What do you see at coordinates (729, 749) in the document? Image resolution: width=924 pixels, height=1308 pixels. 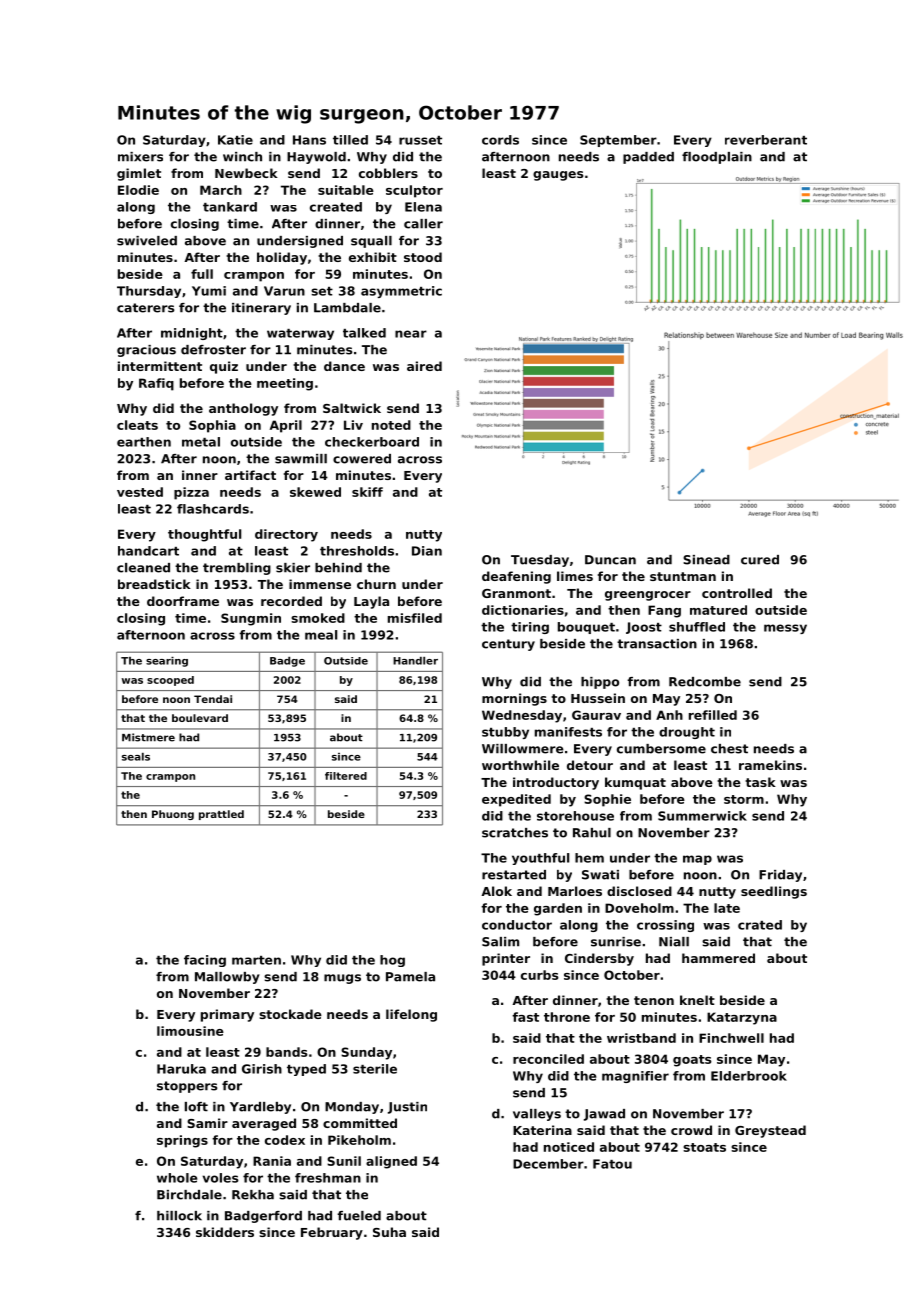 I see `chest` at bounding box center [729, 749].
